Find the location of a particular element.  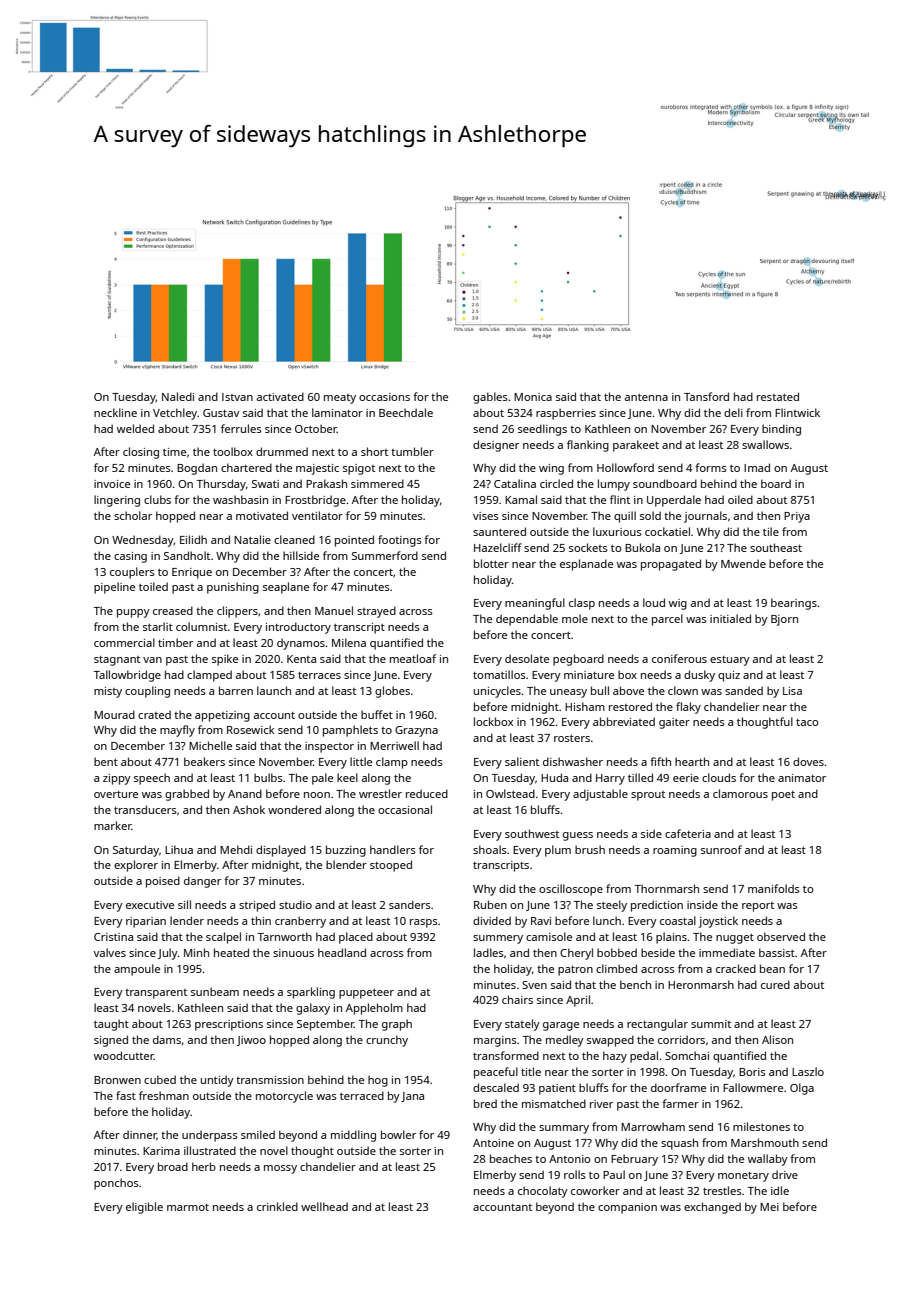

Naledi is located at coordinates (178, 396).
